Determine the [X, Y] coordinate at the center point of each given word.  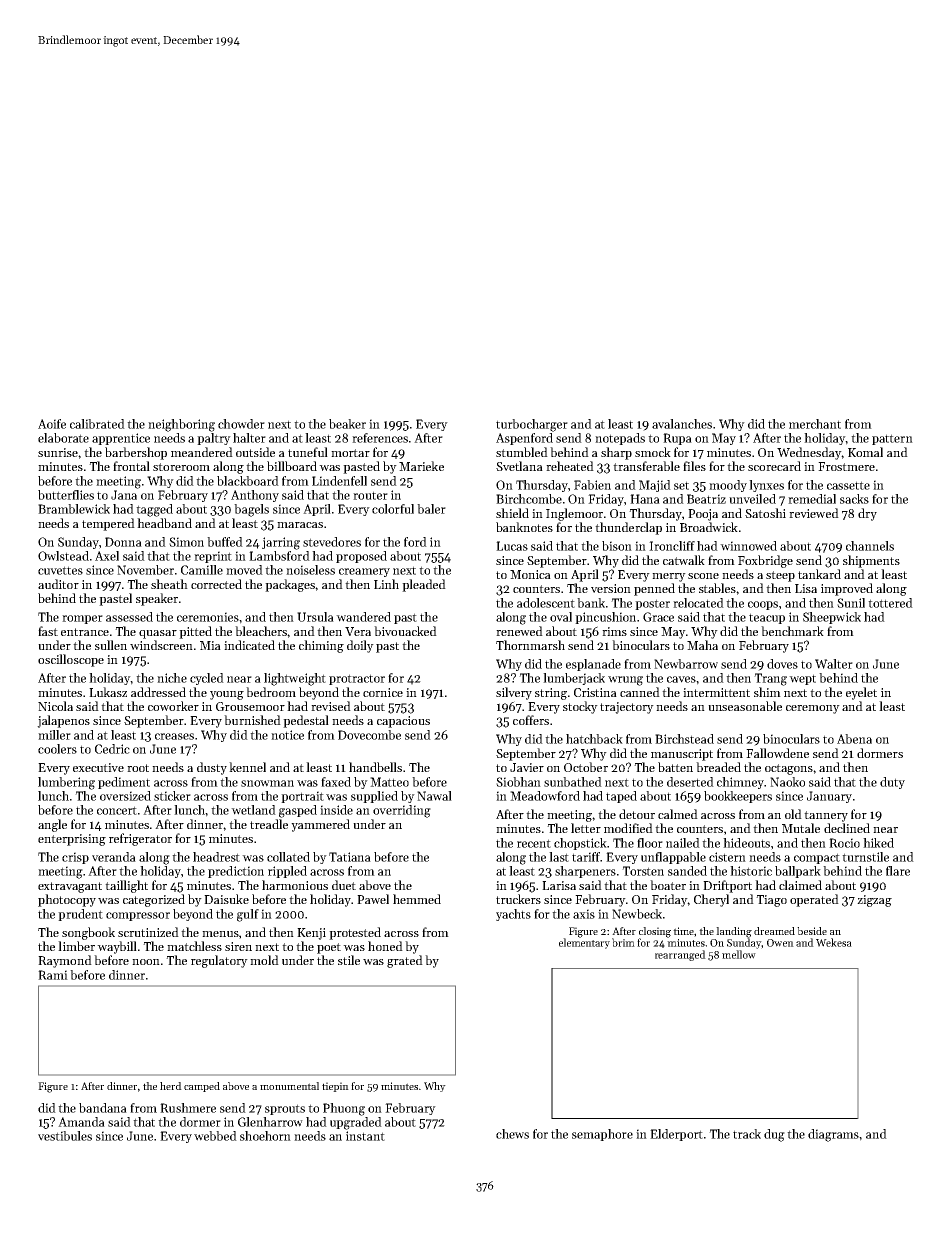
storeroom [181, 467]
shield [512, 513]
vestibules [65, 1136]
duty [892, 783]
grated [405, 961]
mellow [739, 954]
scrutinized [148, 932]
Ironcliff [672, 546]
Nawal [434, 796]
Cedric [112, 749]
